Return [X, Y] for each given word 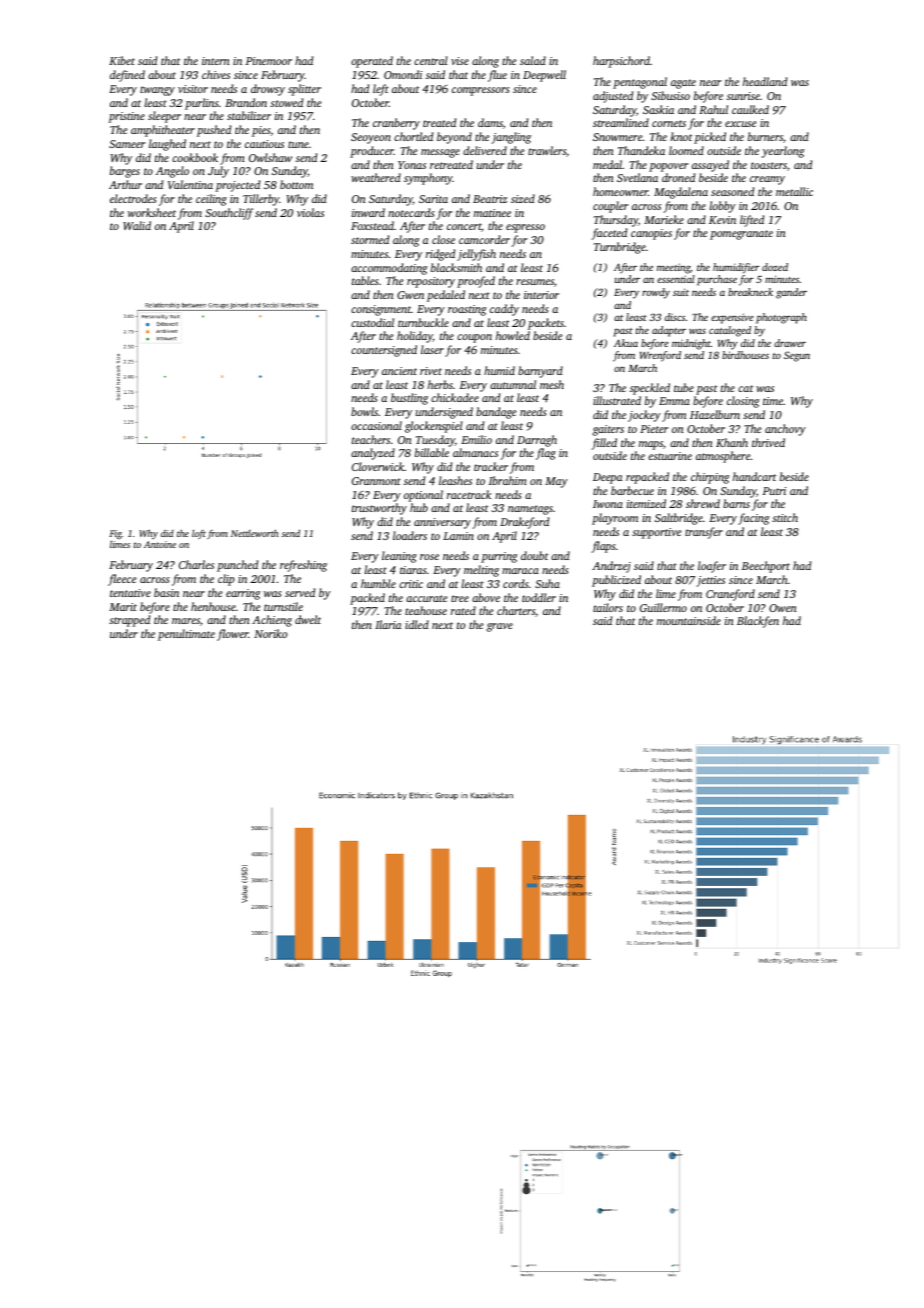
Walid [137, 225]
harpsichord [621, 62]
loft [199, 534]
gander [791, 293]
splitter [304, 90]
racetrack [469, 494]
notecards [411, 212]
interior [541, 295]
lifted [752, 221]
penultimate [186, 635]
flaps [603, 547]
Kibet [122, 60]
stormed [370, 239]
